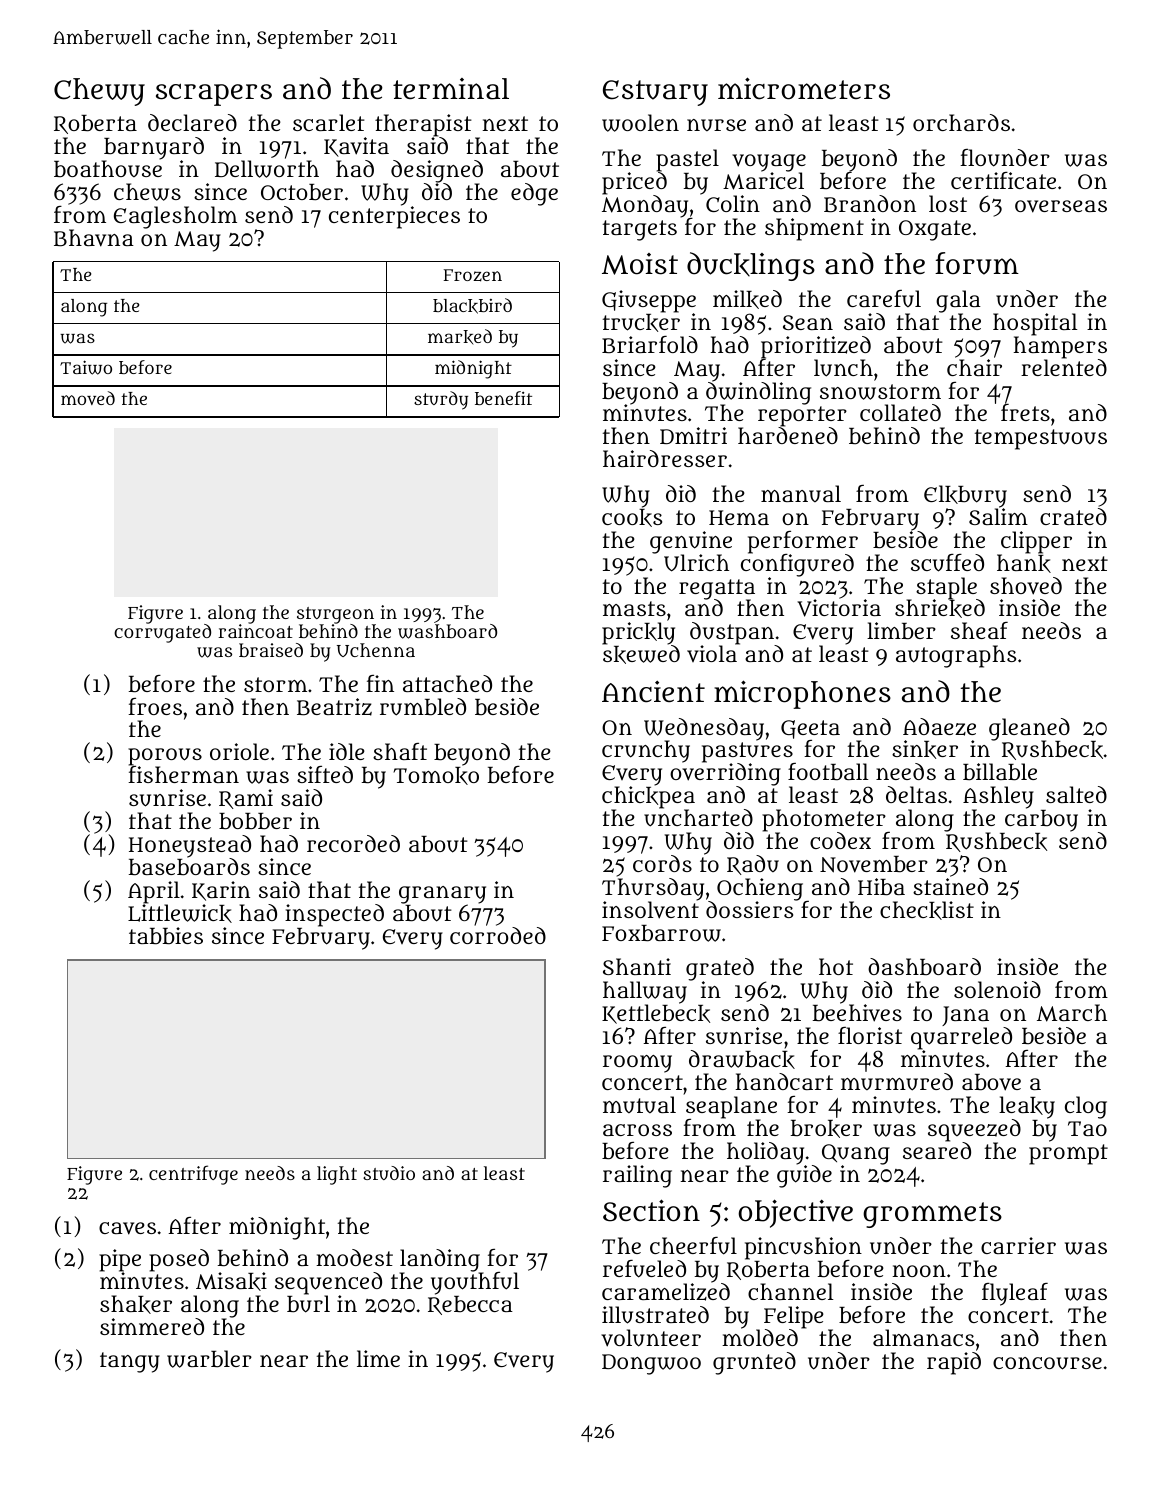 The height and width of the page is (1502, 1161). I want to click on shoved, so click(1026, 586).
